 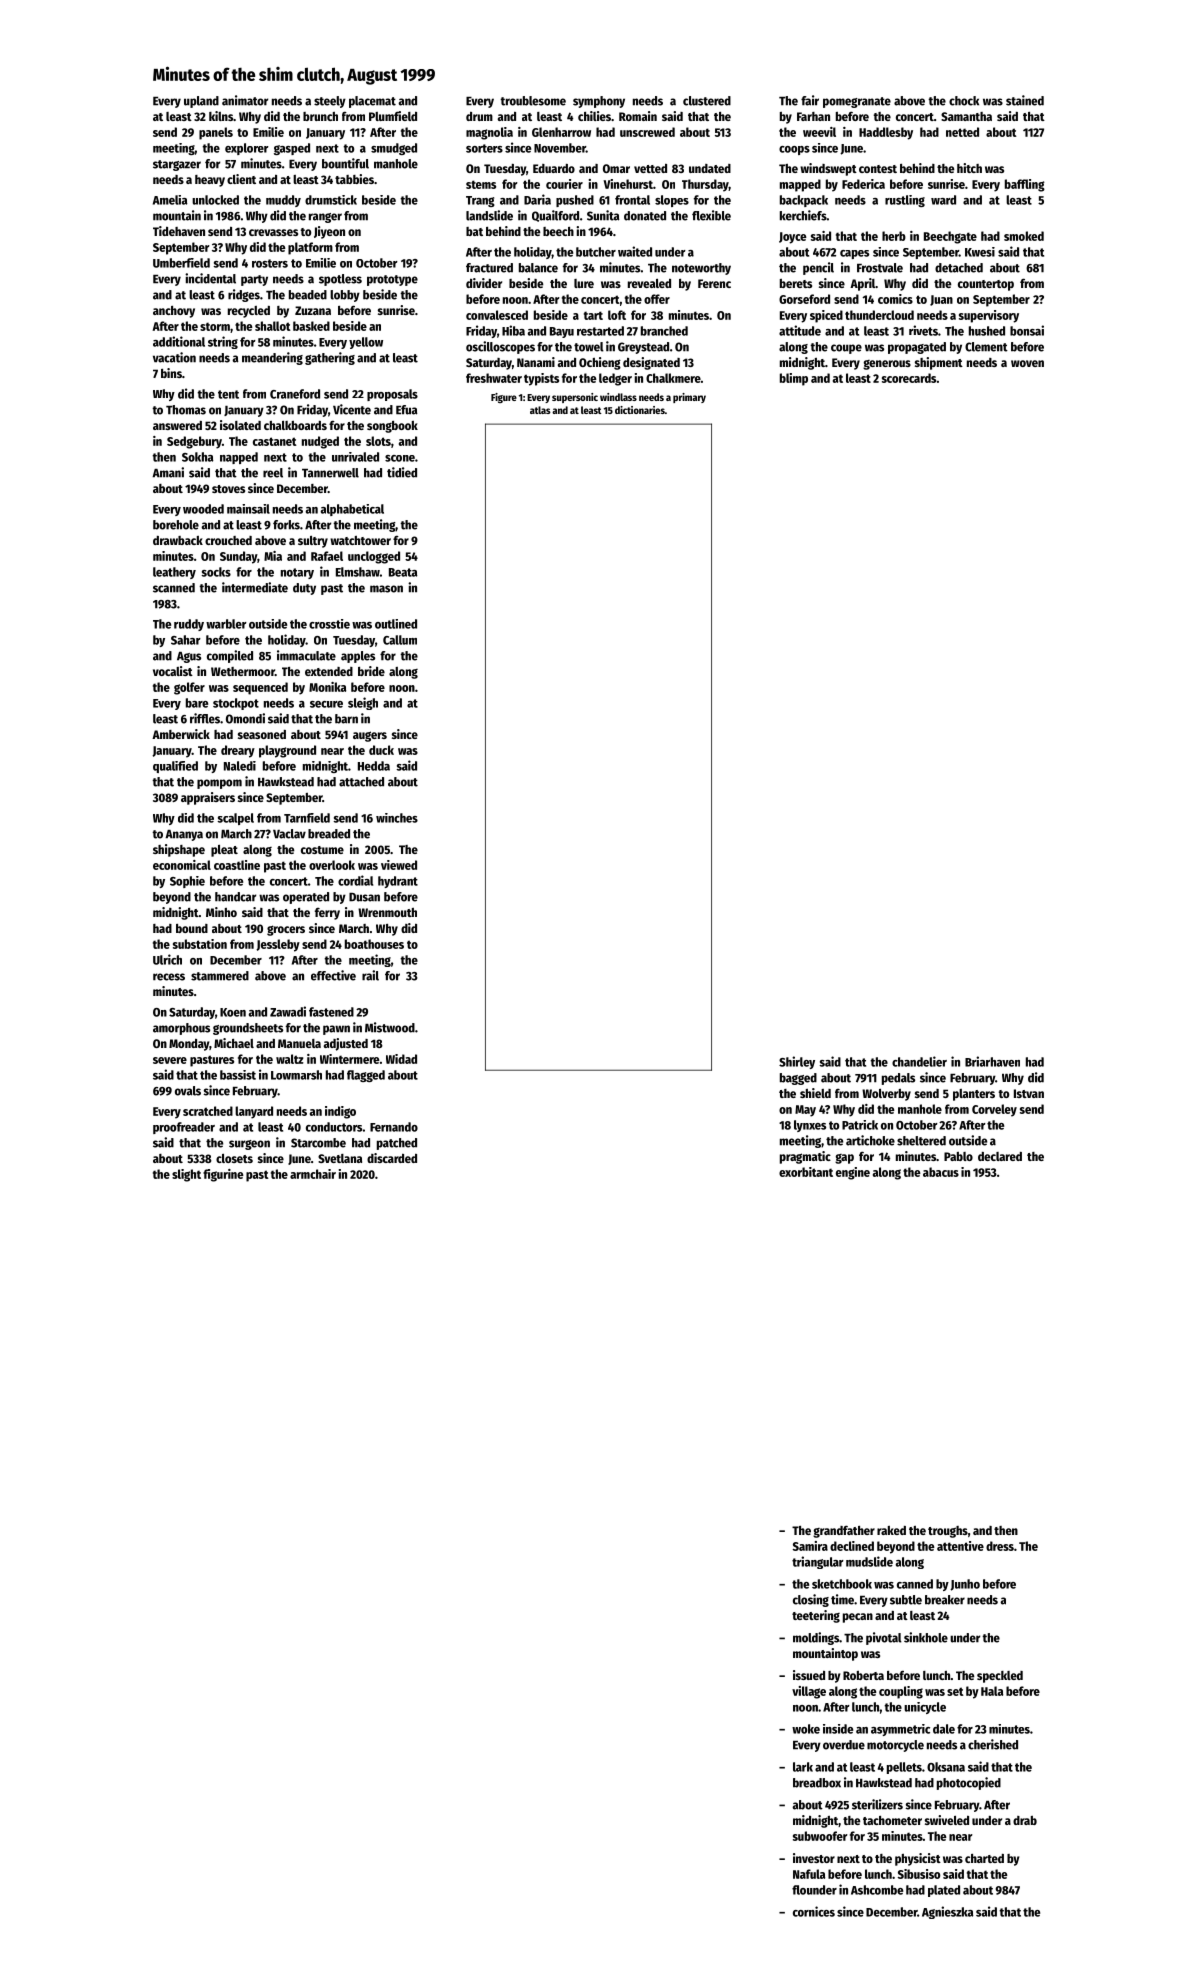 I want to click on cornices, so click(x=814, y=1911).
